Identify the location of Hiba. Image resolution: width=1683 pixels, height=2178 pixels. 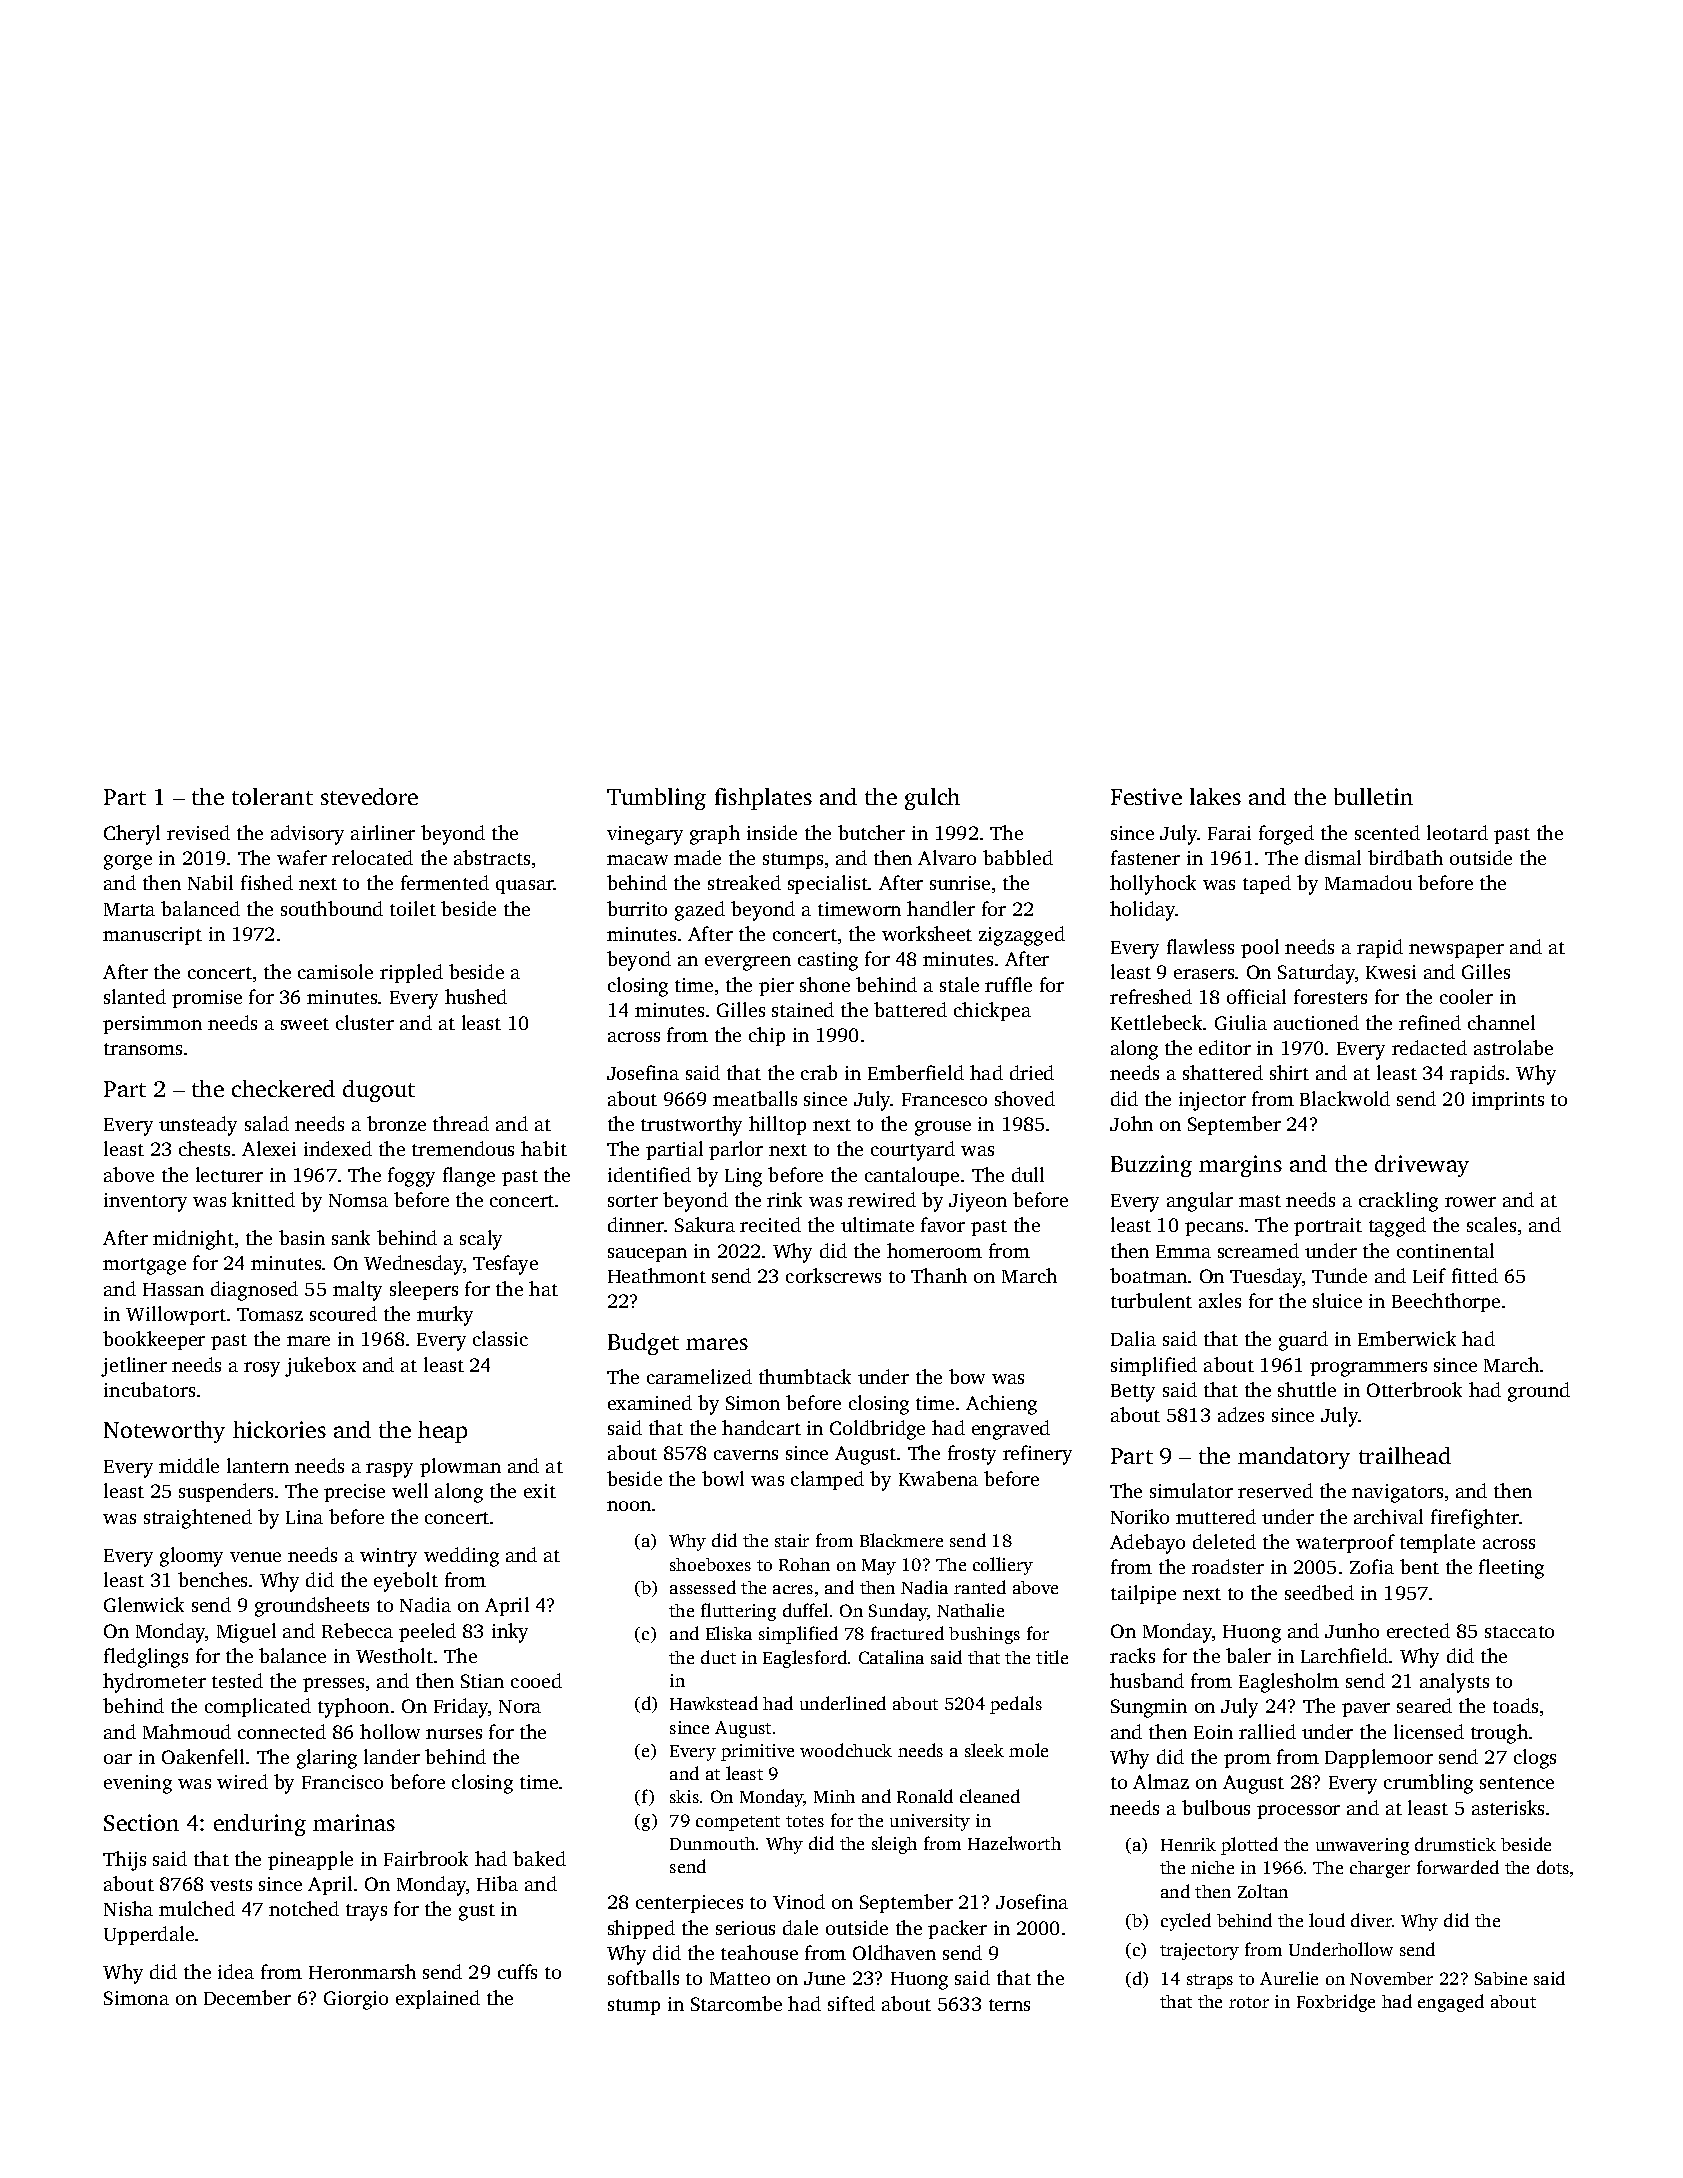
(497, 1883).
